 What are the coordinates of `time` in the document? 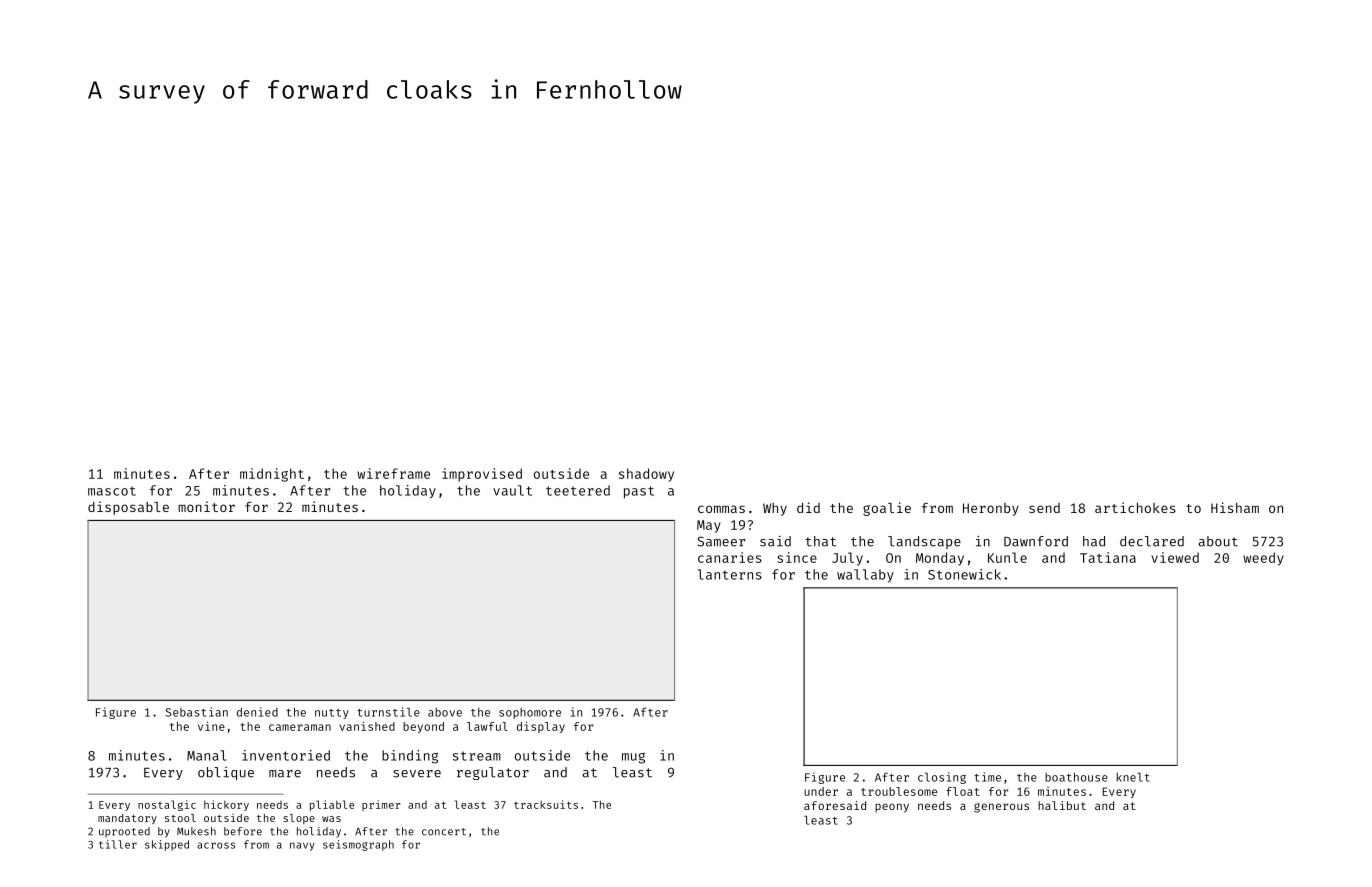 It's located at (987, 777).
